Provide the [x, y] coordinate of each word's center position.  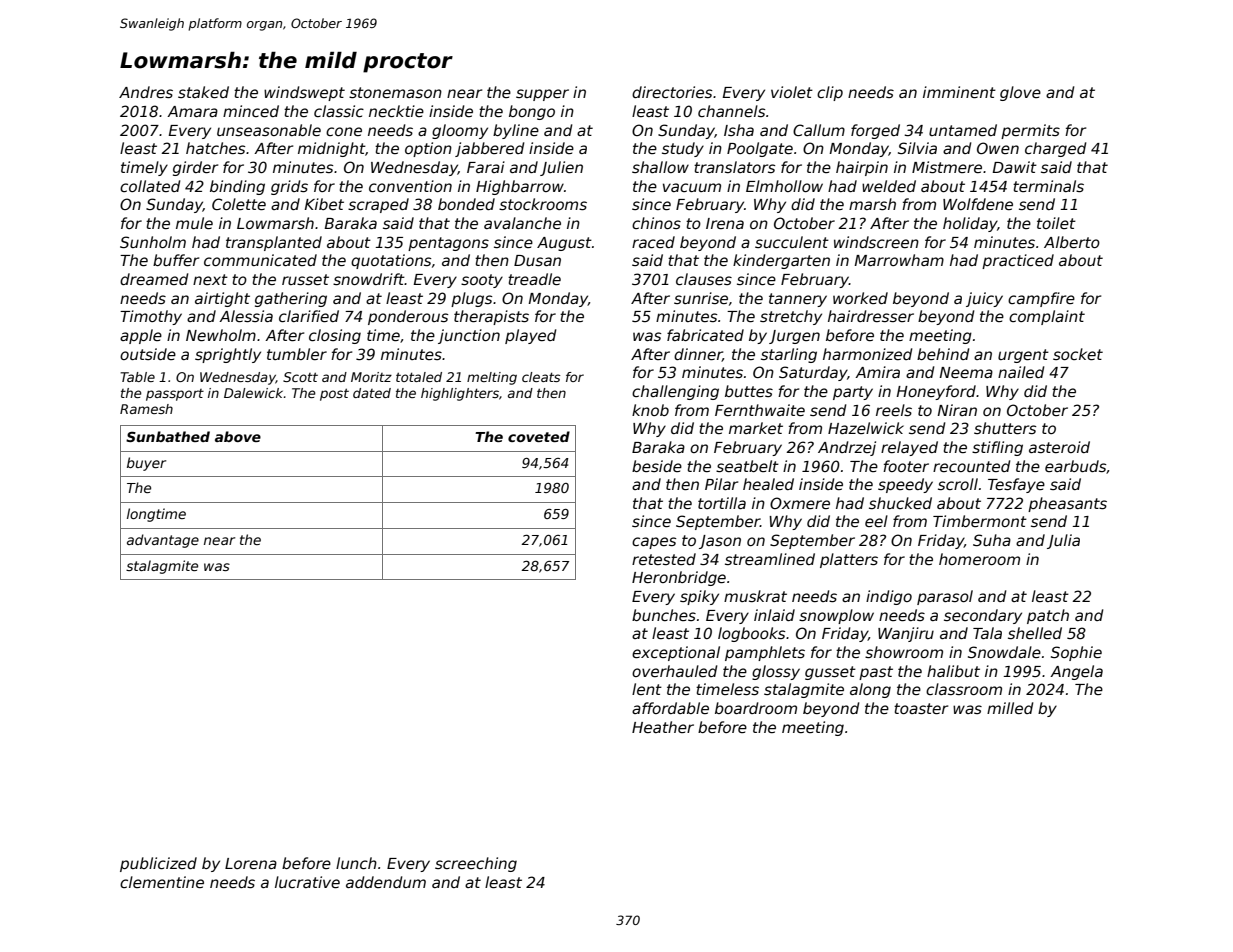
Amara [192, 111]
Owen [998, 148]
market [756, 428]
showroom [904, 652]
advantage [163, 541]
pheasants [1067, 504]
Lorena [251, 863]
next [210, 279]
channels [731, 111]
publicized [158, 864]
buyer [146, 464]
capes [654, 543]
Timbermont [980, 521]
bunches [664, 615]
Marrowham [899, 260]
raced [653, 242]
